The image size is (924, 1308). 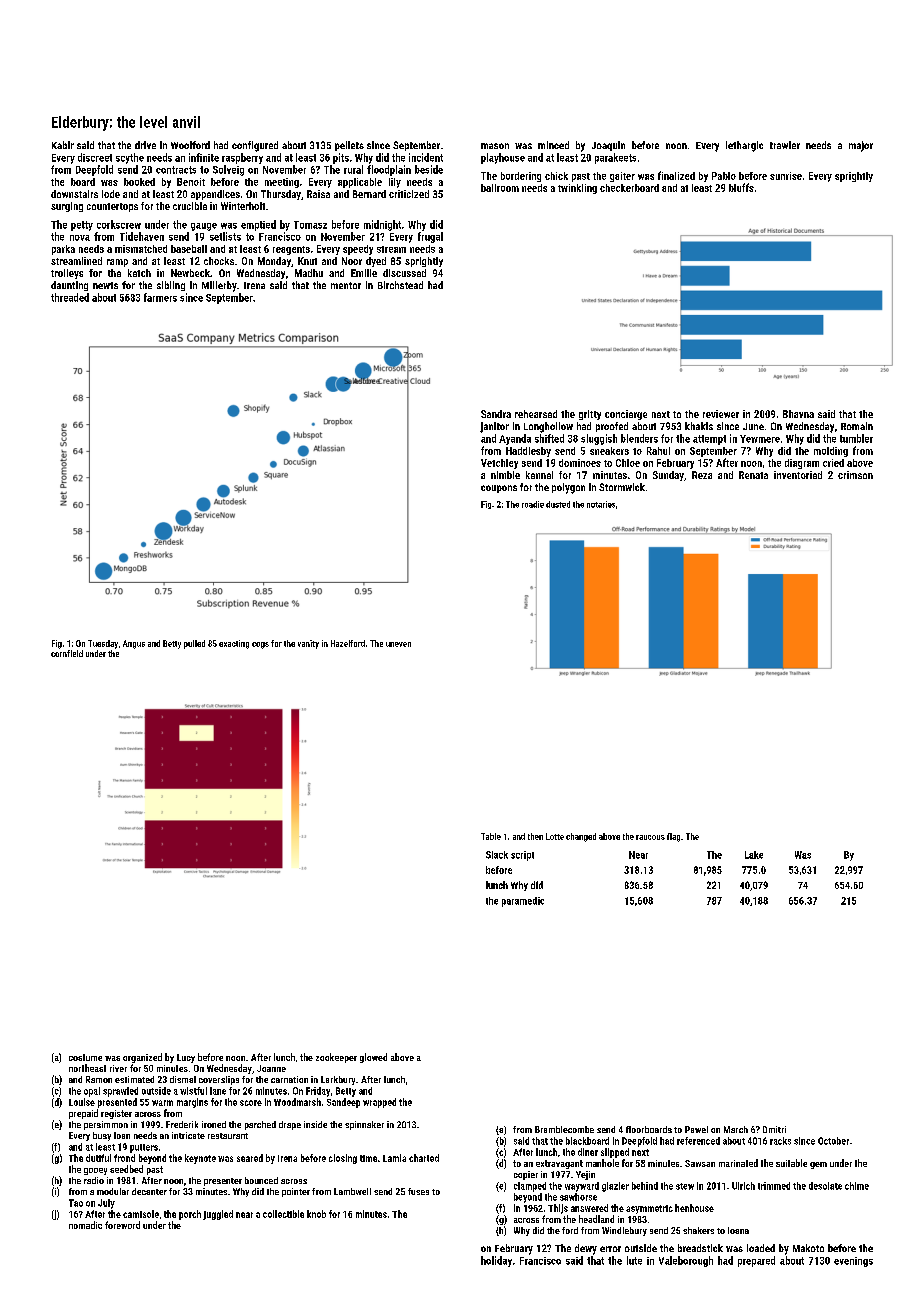 I want to click on drape, so click(x=290, y=1125).
